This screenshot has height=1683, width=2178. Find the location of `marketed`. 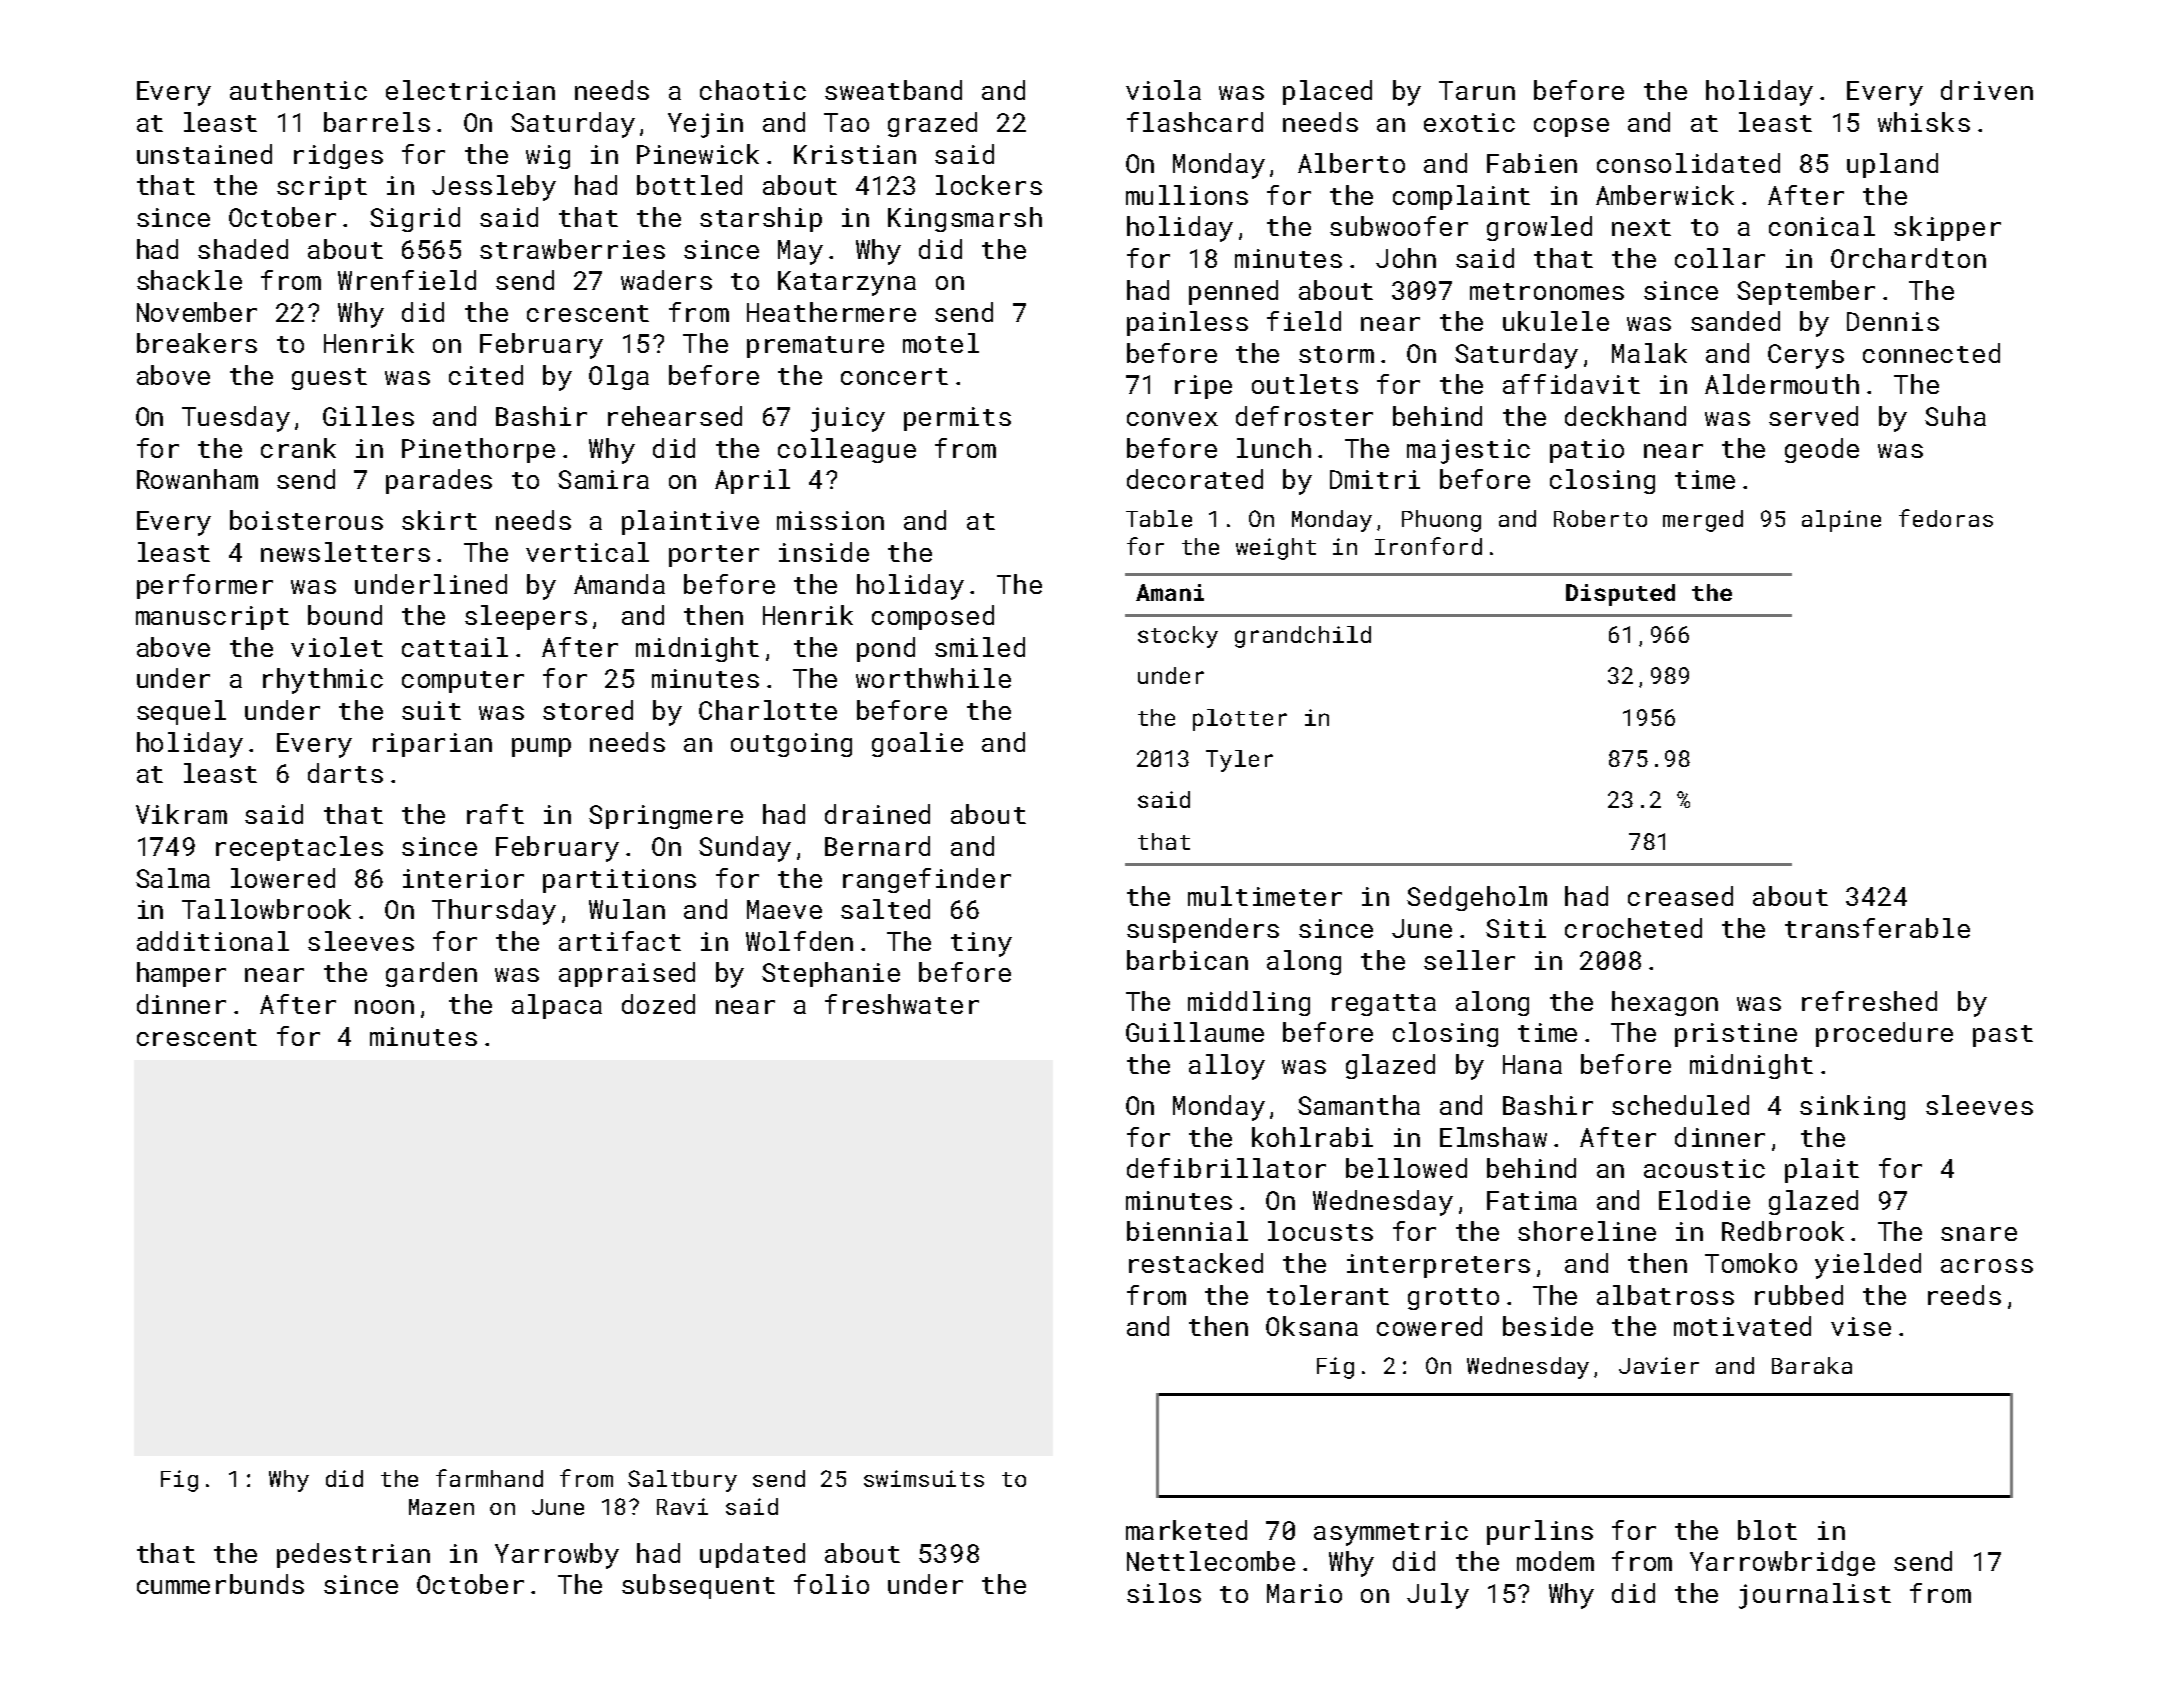

marketed is located at coordinates (1186, 1530).
